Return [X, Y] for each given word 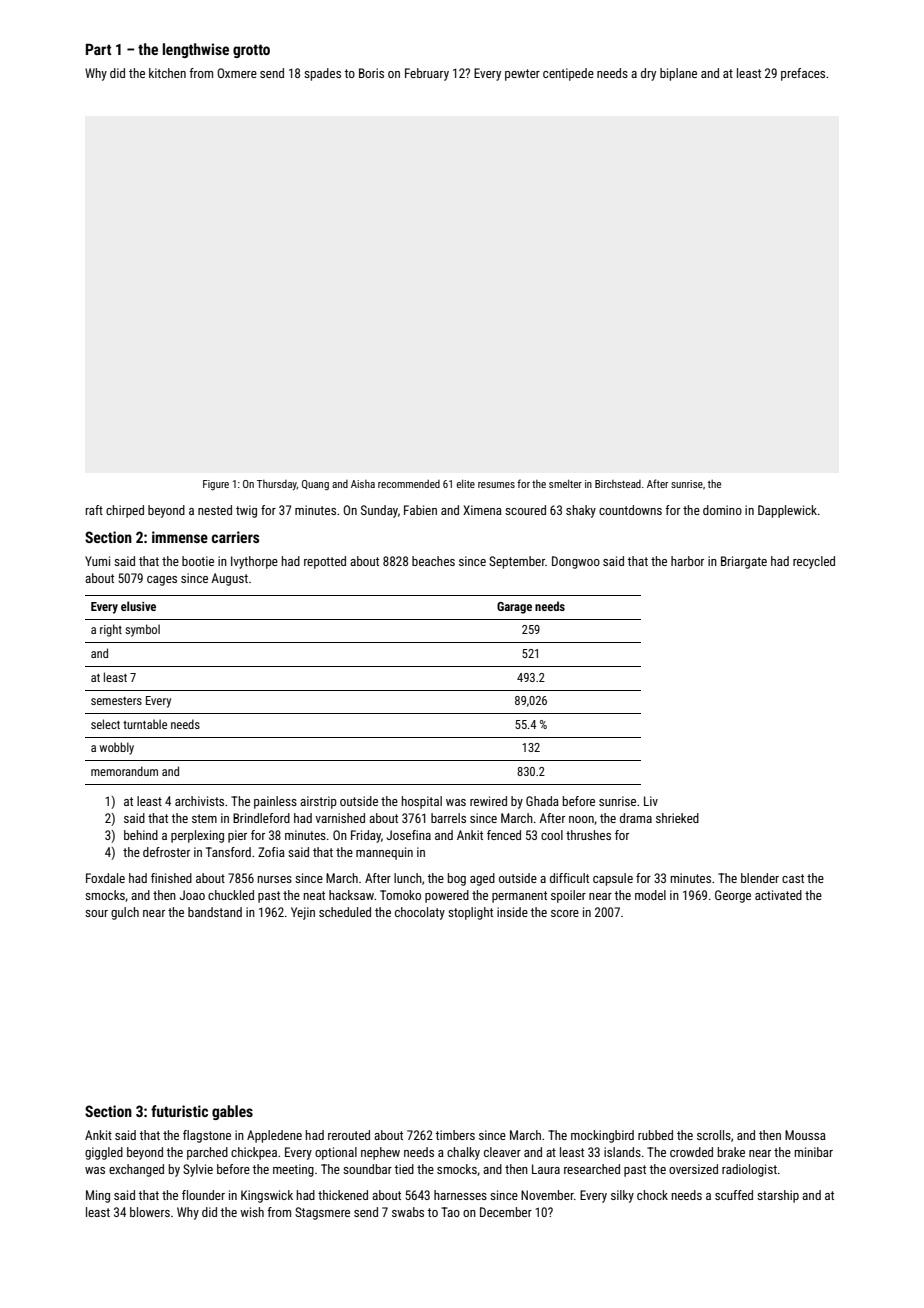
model [650, 895]
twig [246, 511]
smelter [565, 484]
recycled [814, 562]
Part [98, 49]
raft [94, 510]
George [733, 896]
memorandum [124, 771]
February [427, 74]
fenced [504, 835]
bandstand [215, 912]
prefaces [803, 74]
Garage [514, 608]
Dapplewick [787, 511]
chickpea [254, 1153]
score [565, 913]
